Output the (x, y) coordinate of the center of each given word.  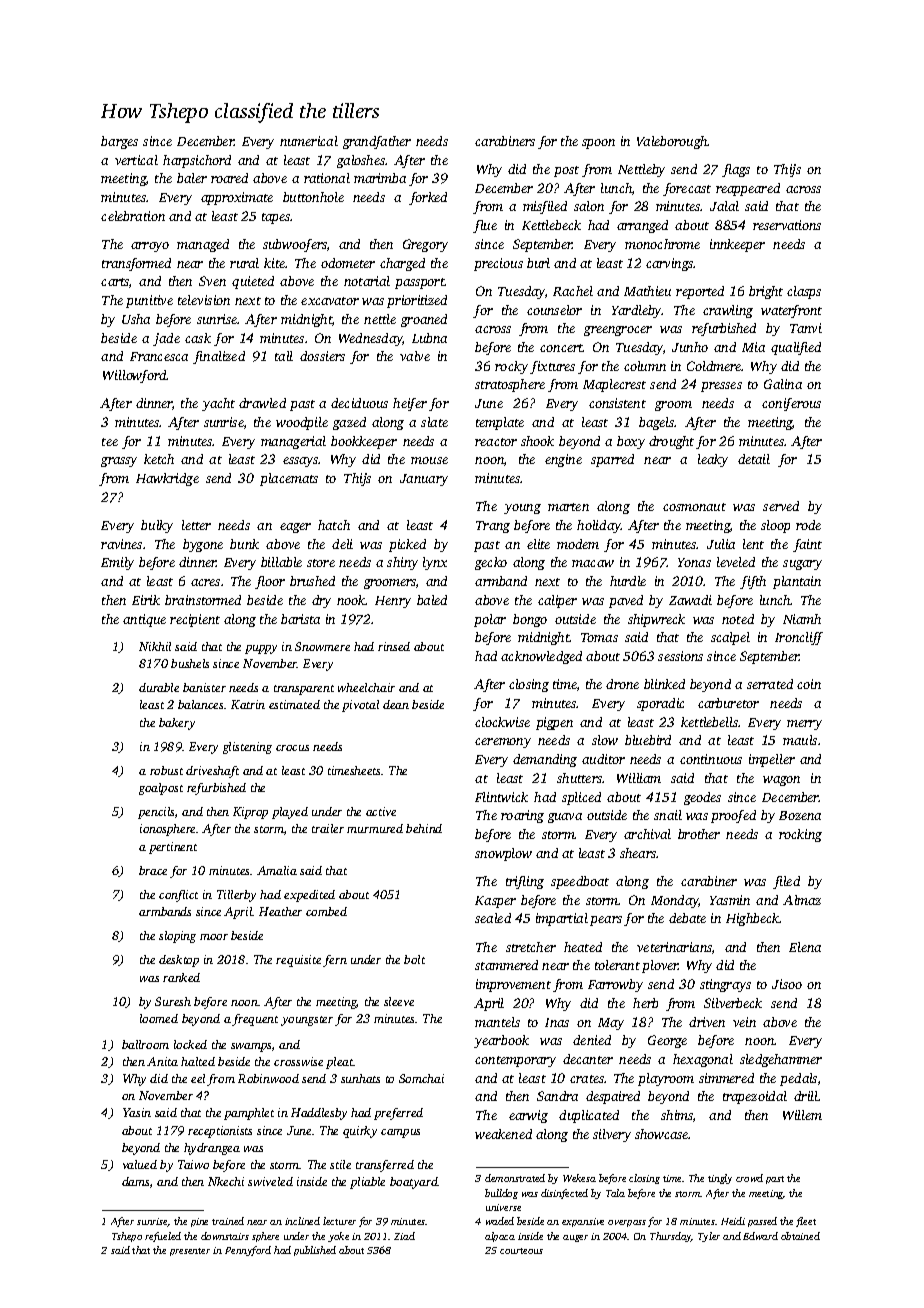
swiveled (270, 1181)
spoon (598, 144)
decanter (588, 1059)
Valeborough (672, 142)
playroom (666, 1079)
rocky (511, 367)
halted (198, 1061)
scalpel (730, 638)
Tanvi (806, 328)
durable (159, 687)
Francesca (159, 356)
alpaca (500, 1237)
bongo (530, 620)
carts (115, 282)
